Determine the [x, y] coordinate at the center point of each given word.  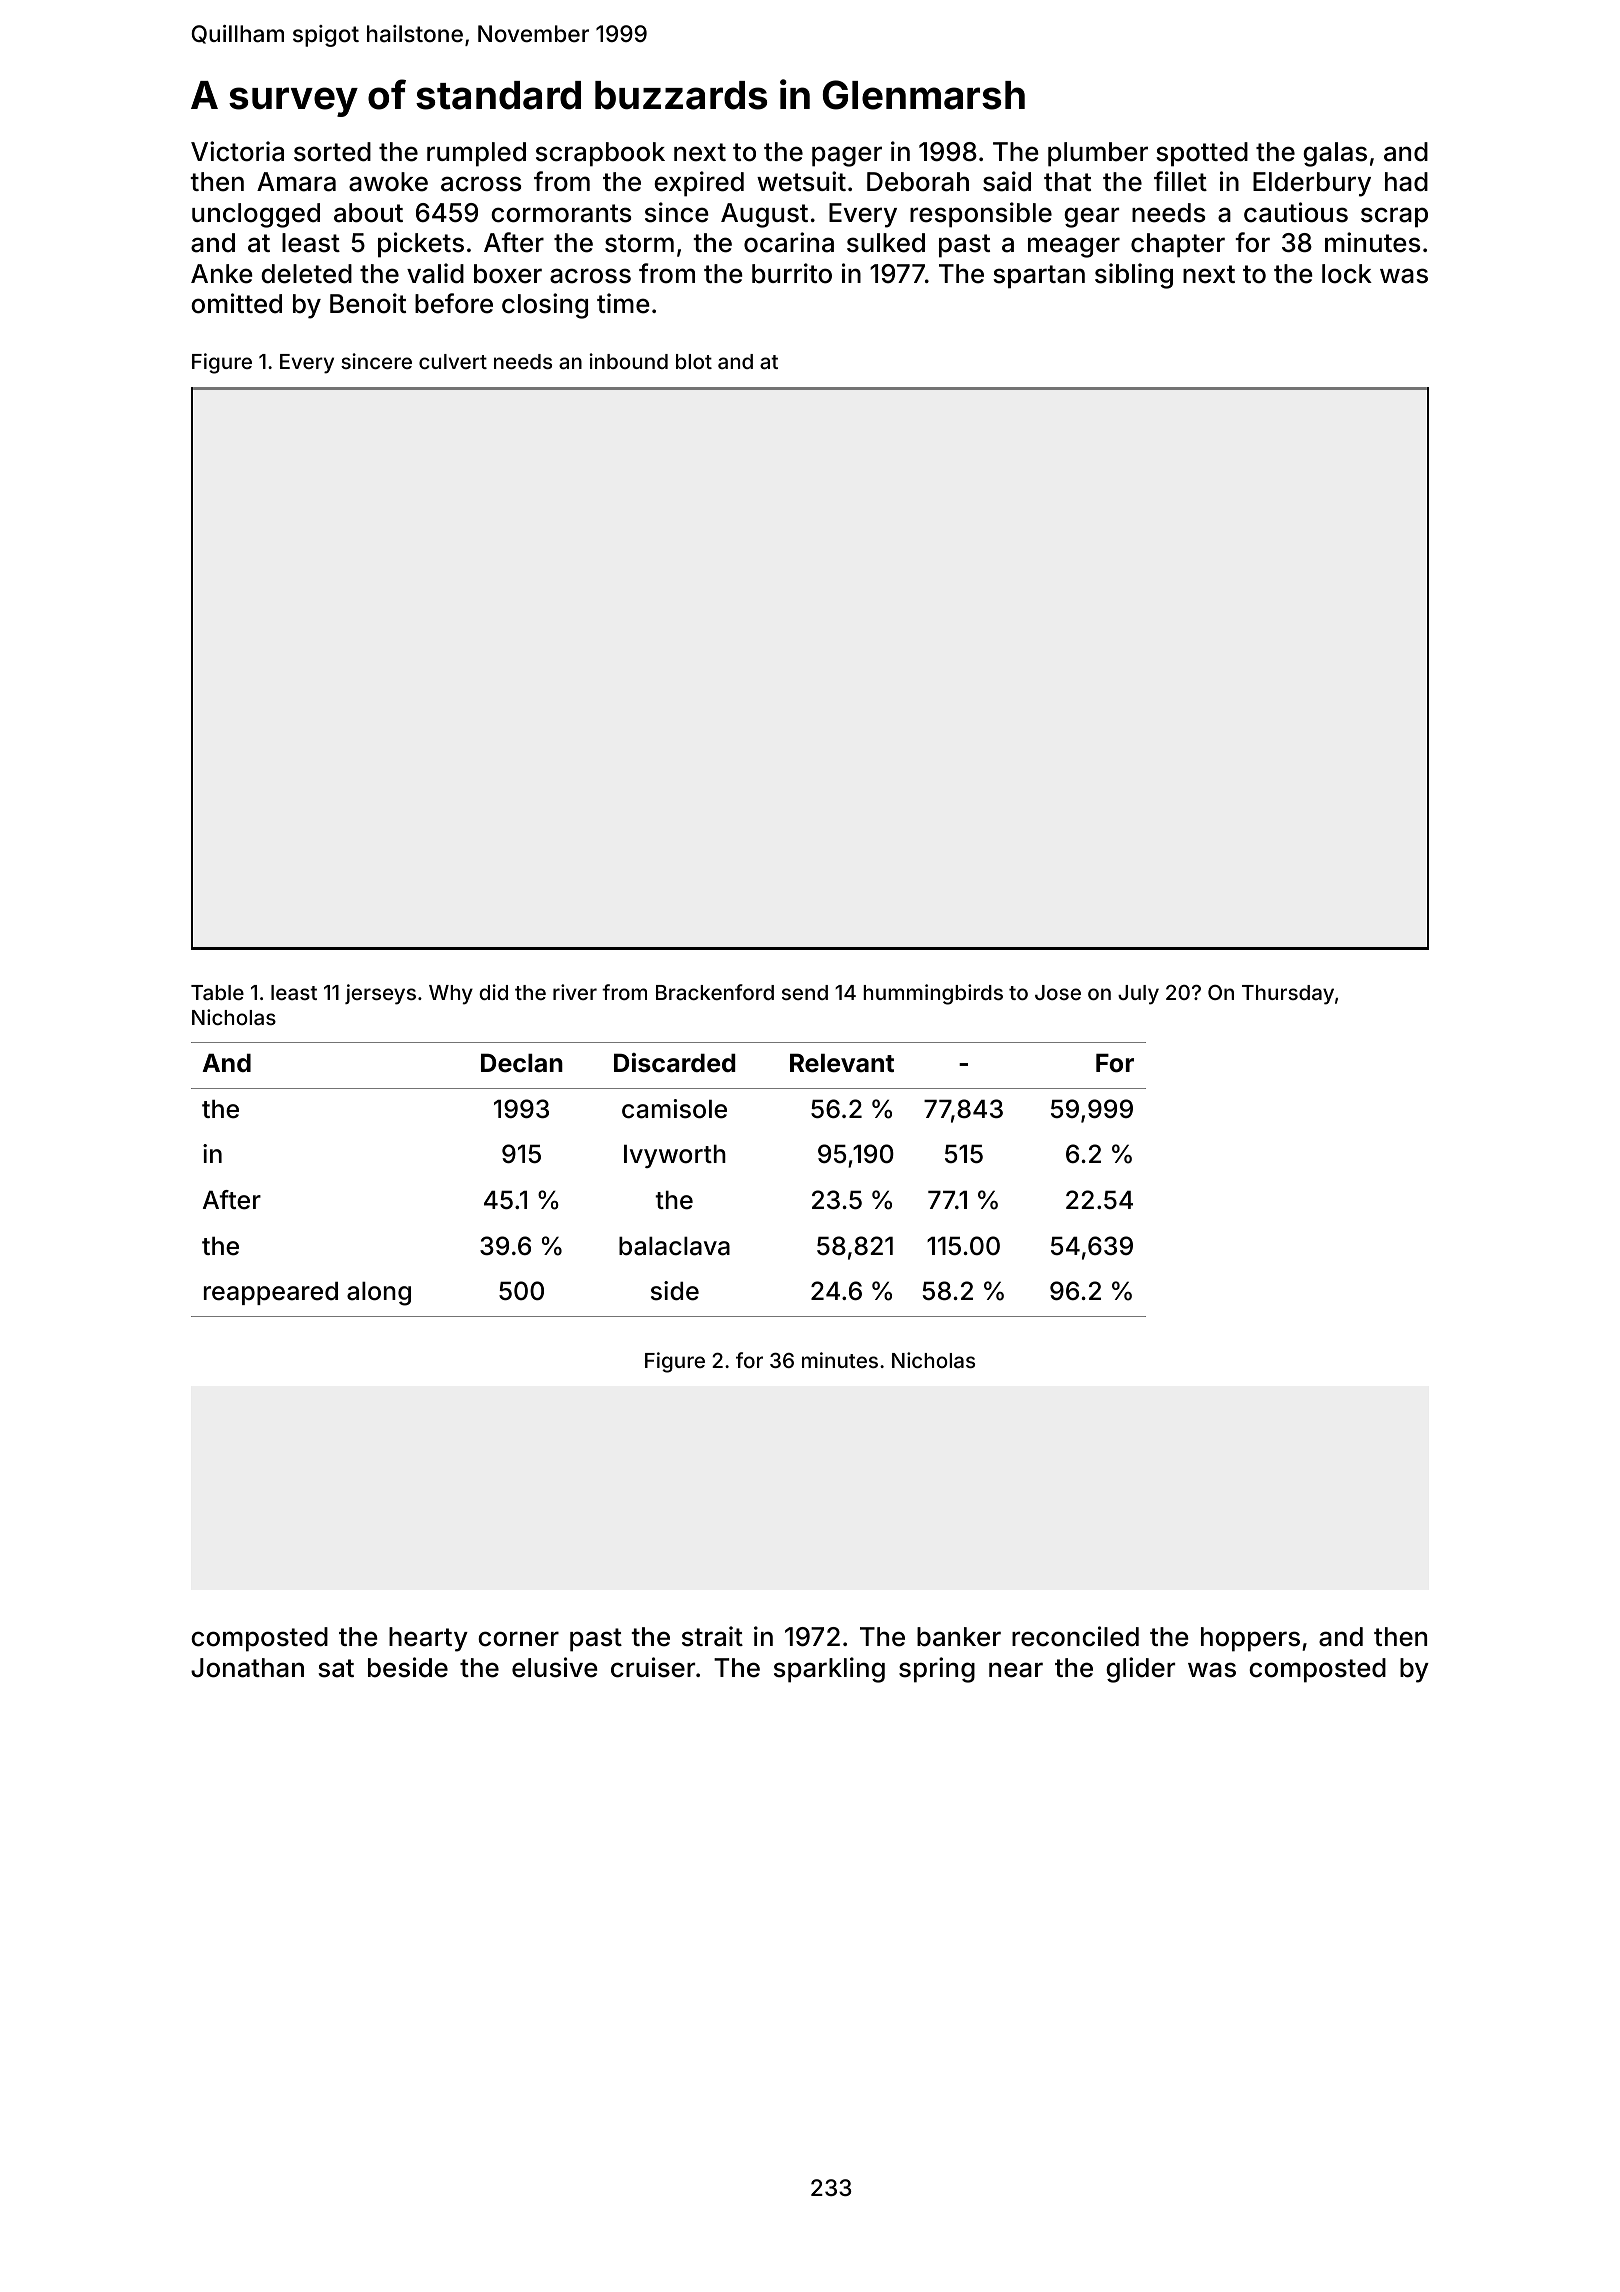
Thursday [1288, 995]
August [764, 215]
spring [937, 1670]
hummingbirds [933, 994]
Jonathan [247, 1668]
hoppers [1250, 1639]
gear [1091, 217]
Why [451, 995]
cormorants [561, 213]
